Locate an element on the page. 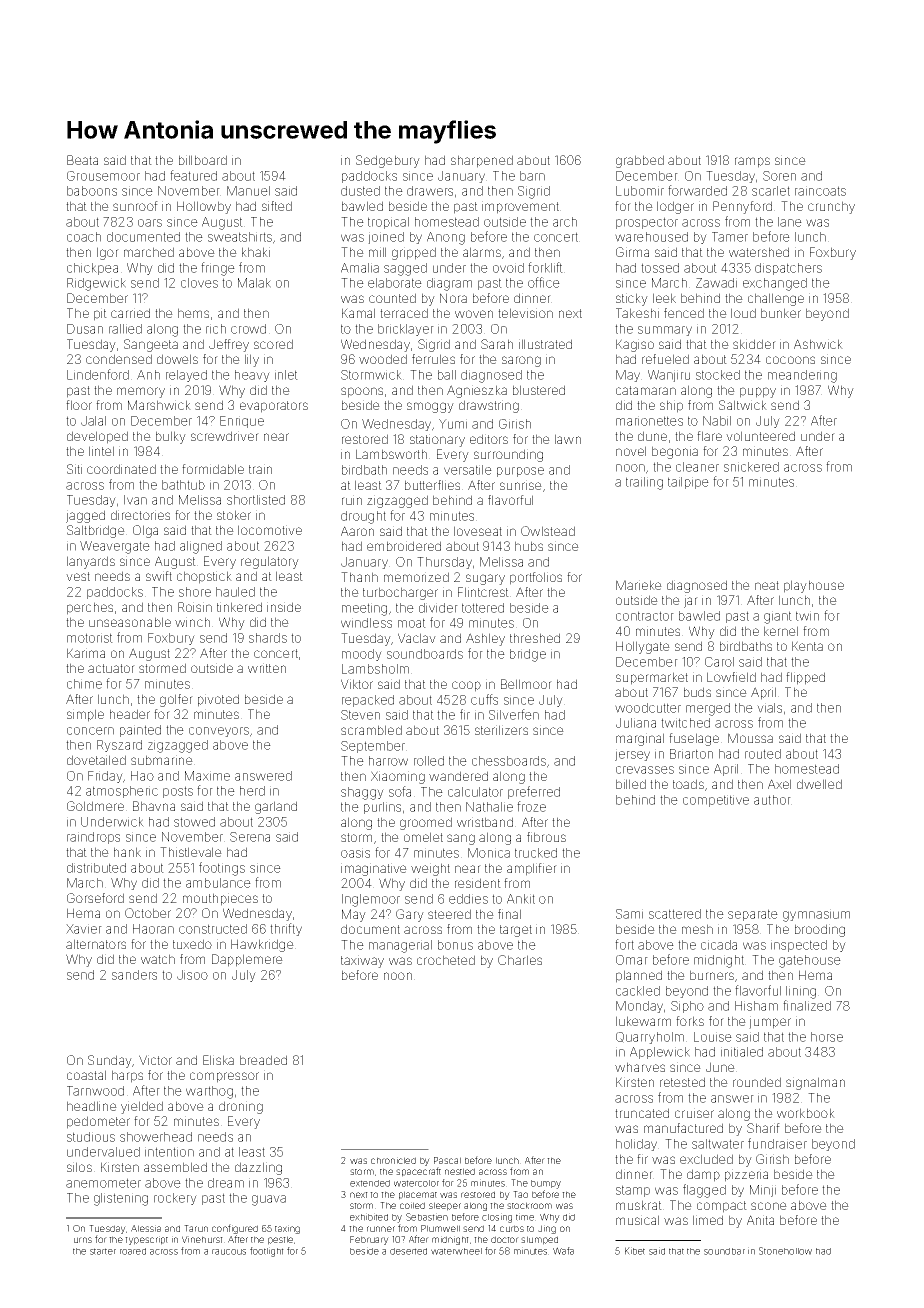  Anong is located at coordinates (446, 238).
